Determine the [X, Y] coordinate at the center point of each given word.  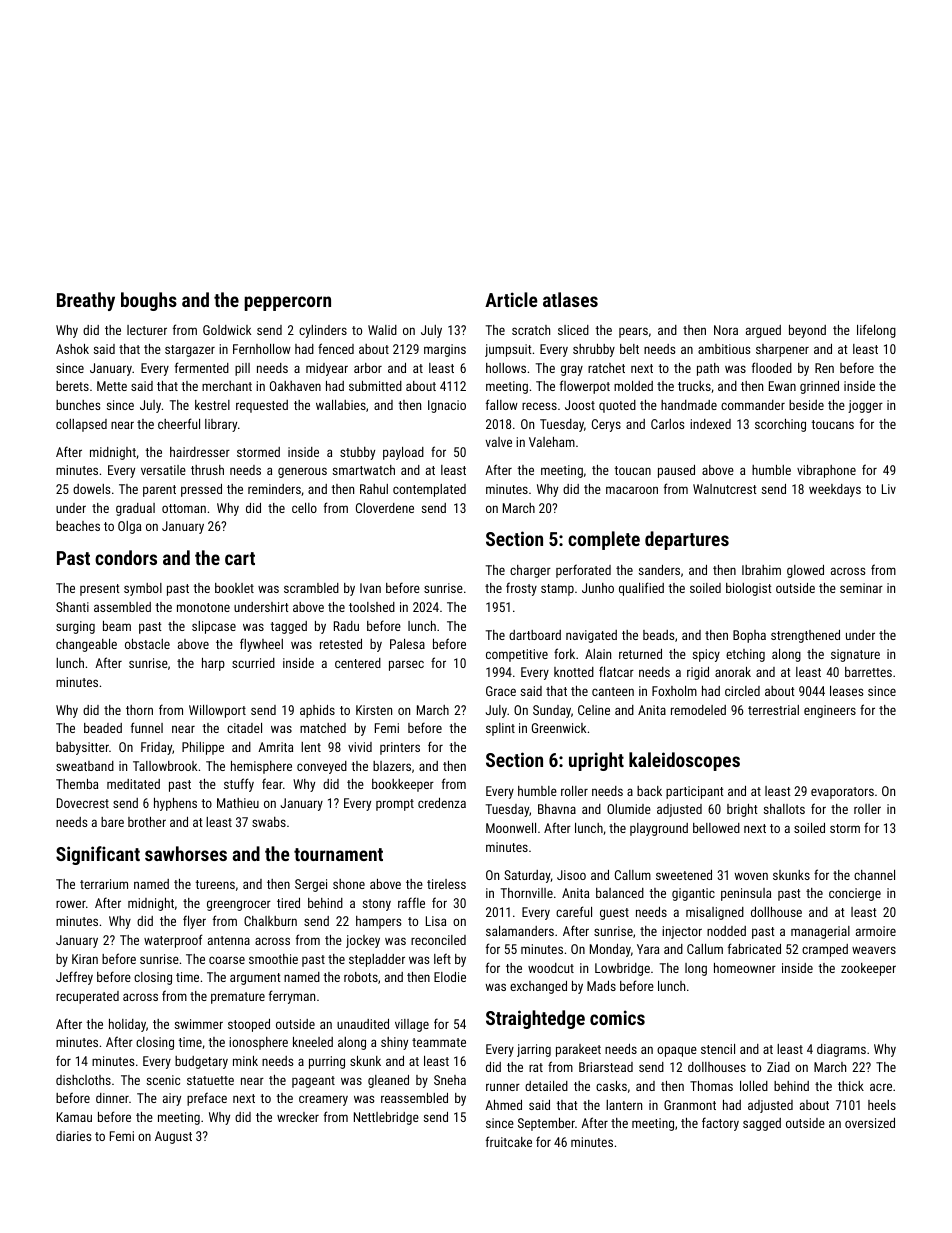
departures [687, 540]
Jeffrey [74, 978]
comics [617, 1017]
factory [720, 1124]
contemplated [429, 490]
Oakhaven [295, 386]
